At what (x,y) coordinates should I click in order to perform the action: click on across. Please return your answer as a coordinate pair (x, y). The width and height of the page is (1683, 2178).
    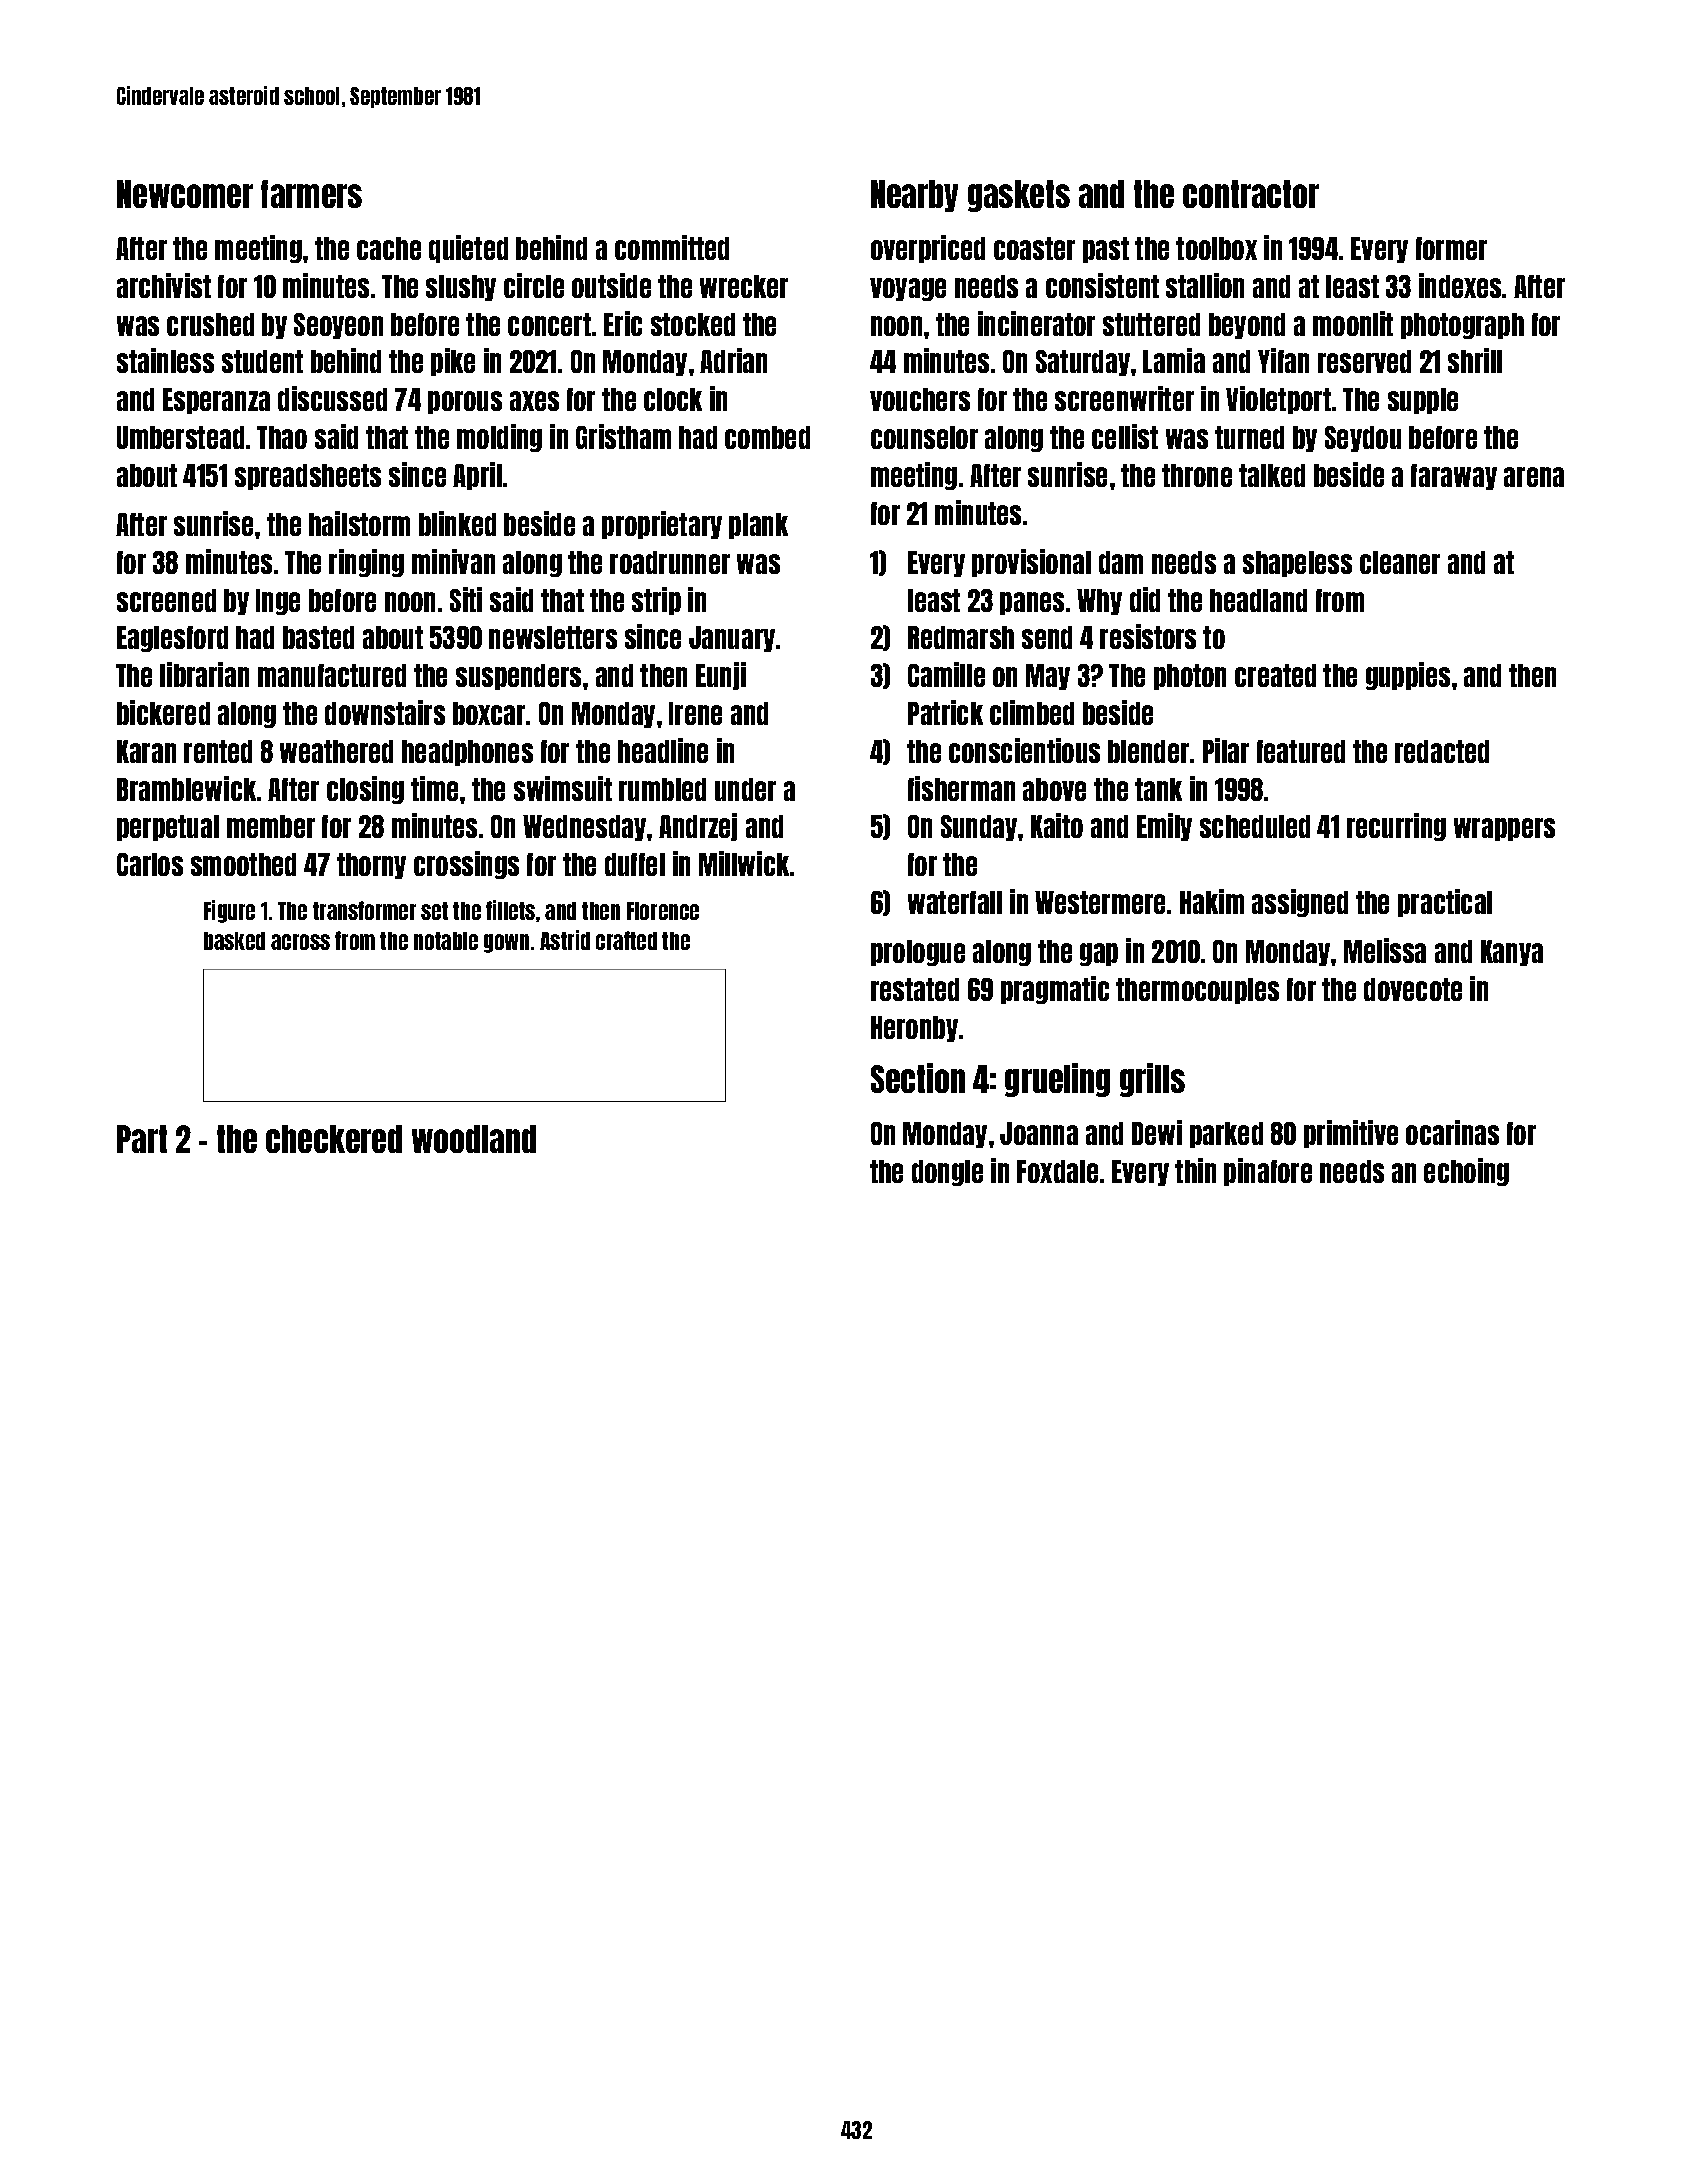
    Looking at the image, I should click on (300, 942).
